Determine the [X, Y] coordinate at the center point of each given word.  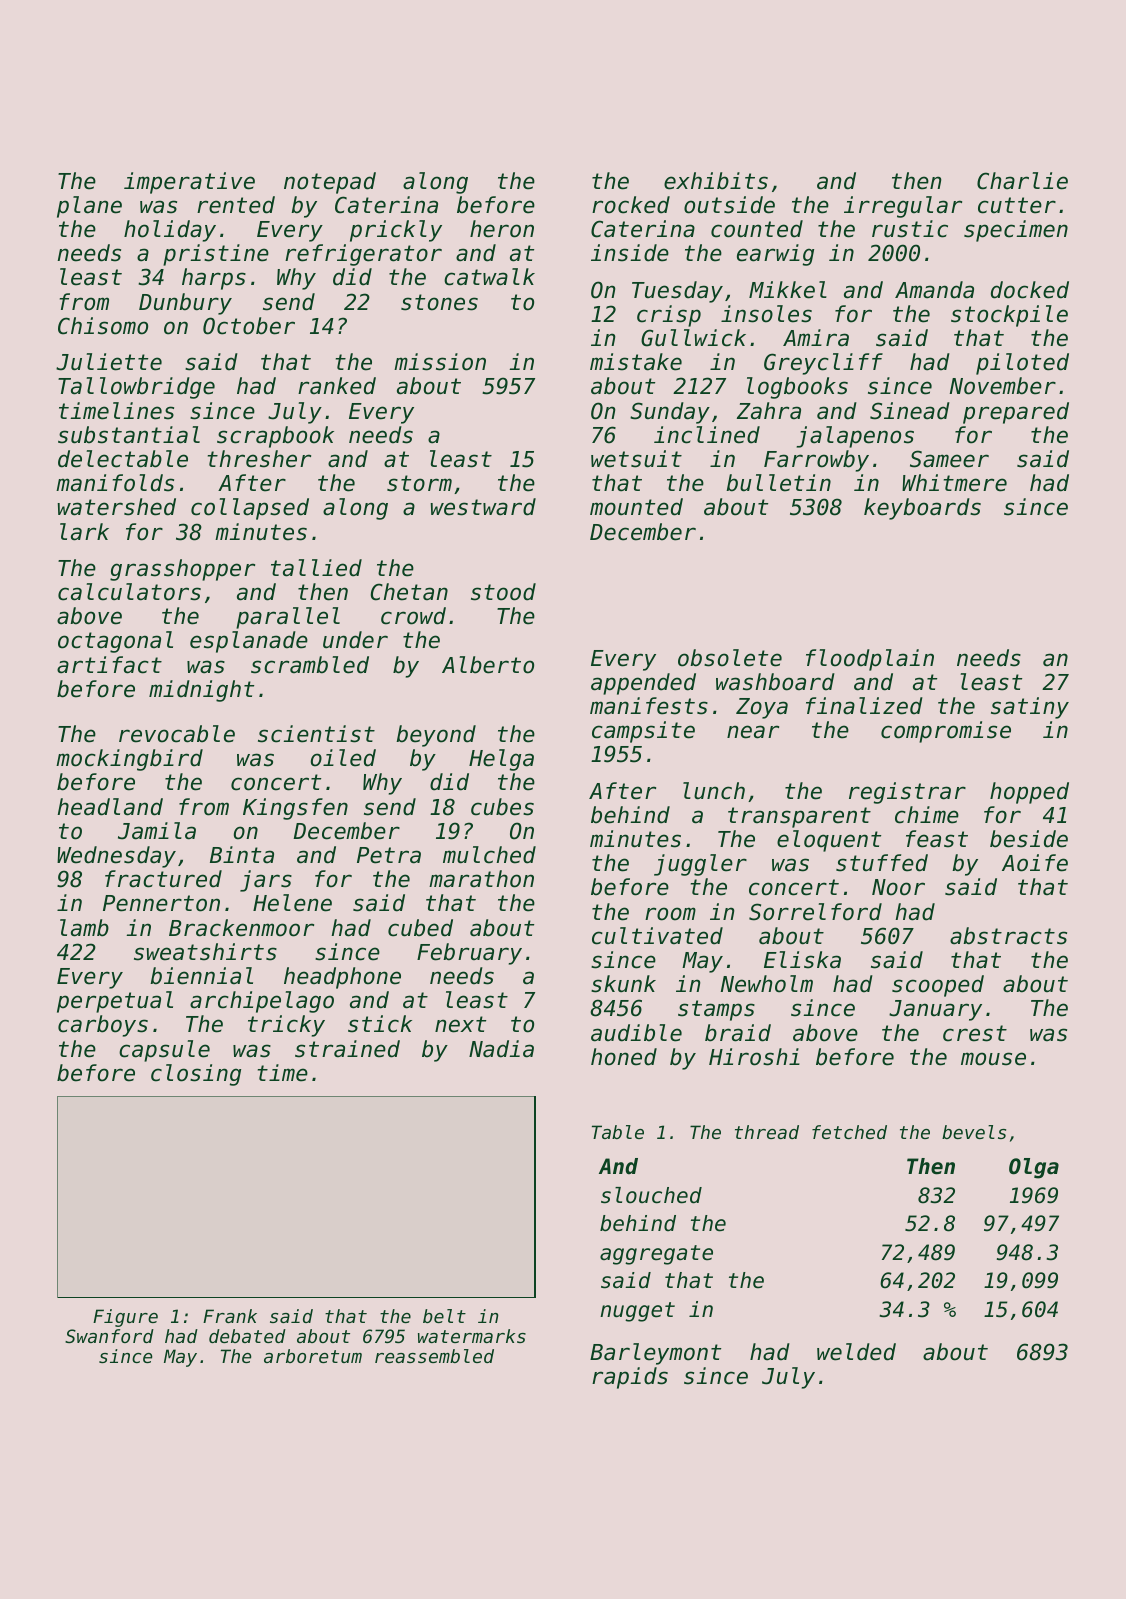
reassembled [434, 1356]
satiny [1030, 708]
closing [196, 1075]
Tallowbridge [136, 388]
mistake [636, 362]
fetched [849, 1132]
